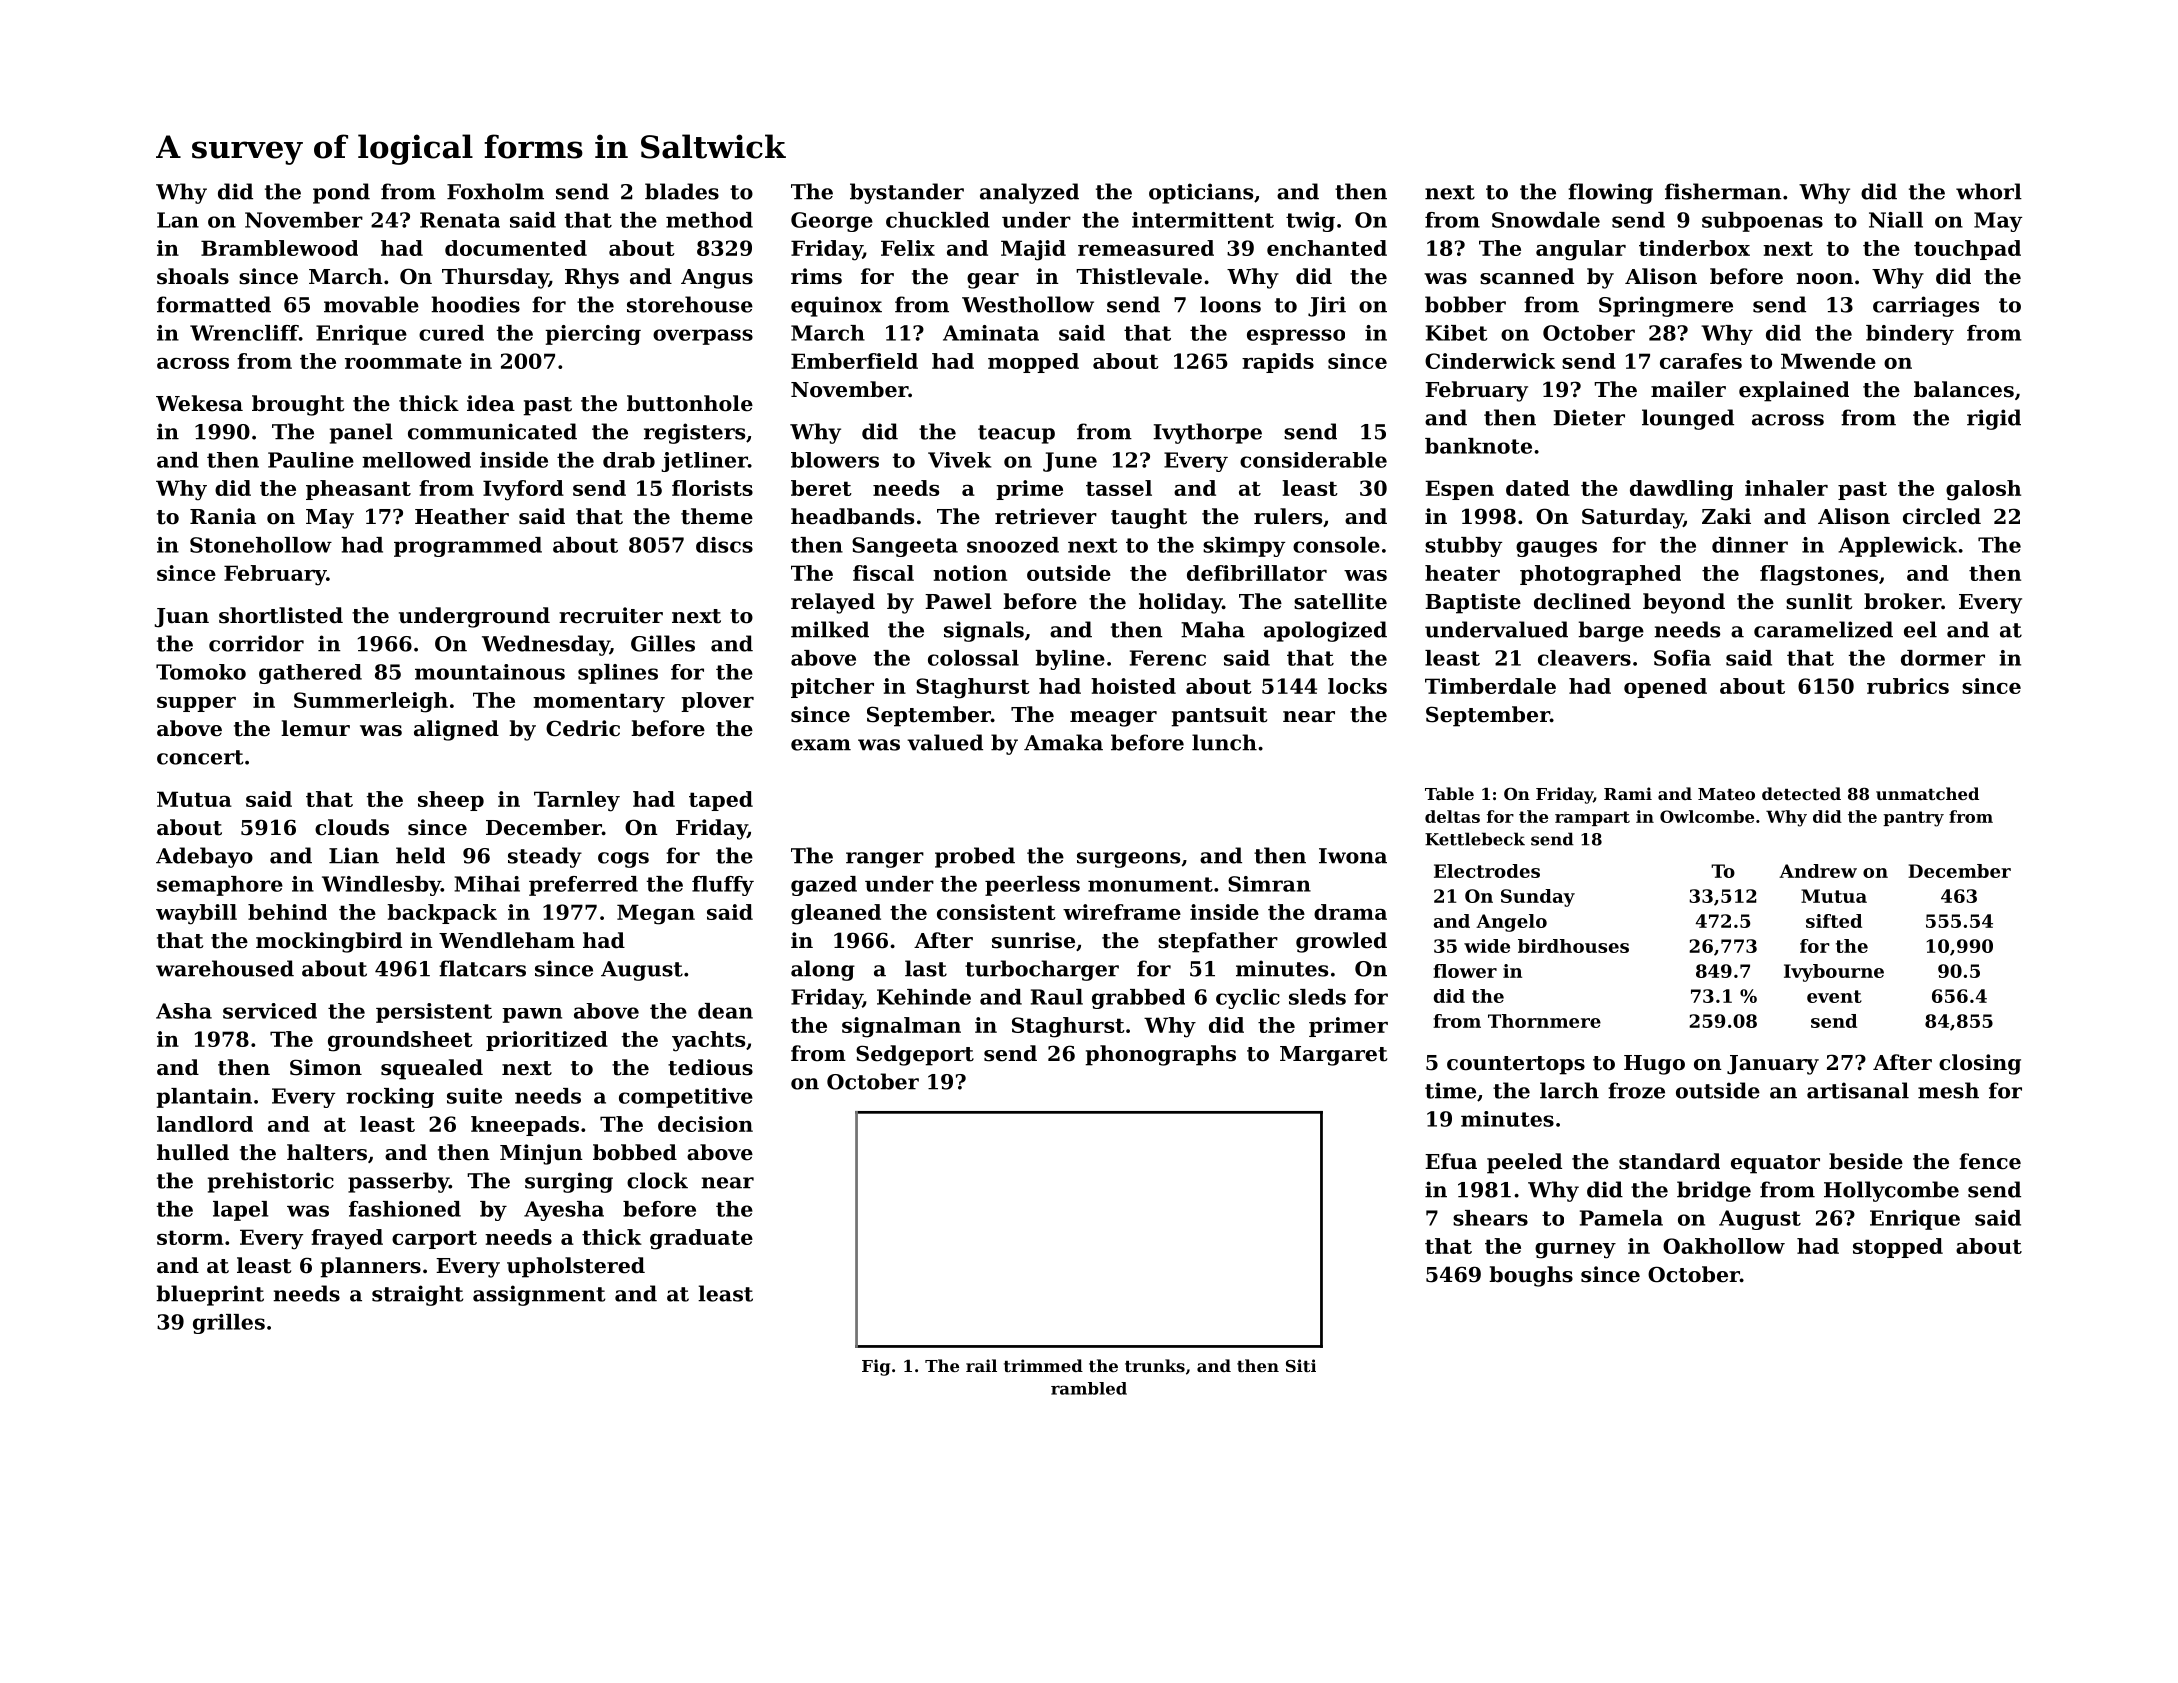 The image size is (2178, 1683). I want to click on mailer, so click(1688, 389).
